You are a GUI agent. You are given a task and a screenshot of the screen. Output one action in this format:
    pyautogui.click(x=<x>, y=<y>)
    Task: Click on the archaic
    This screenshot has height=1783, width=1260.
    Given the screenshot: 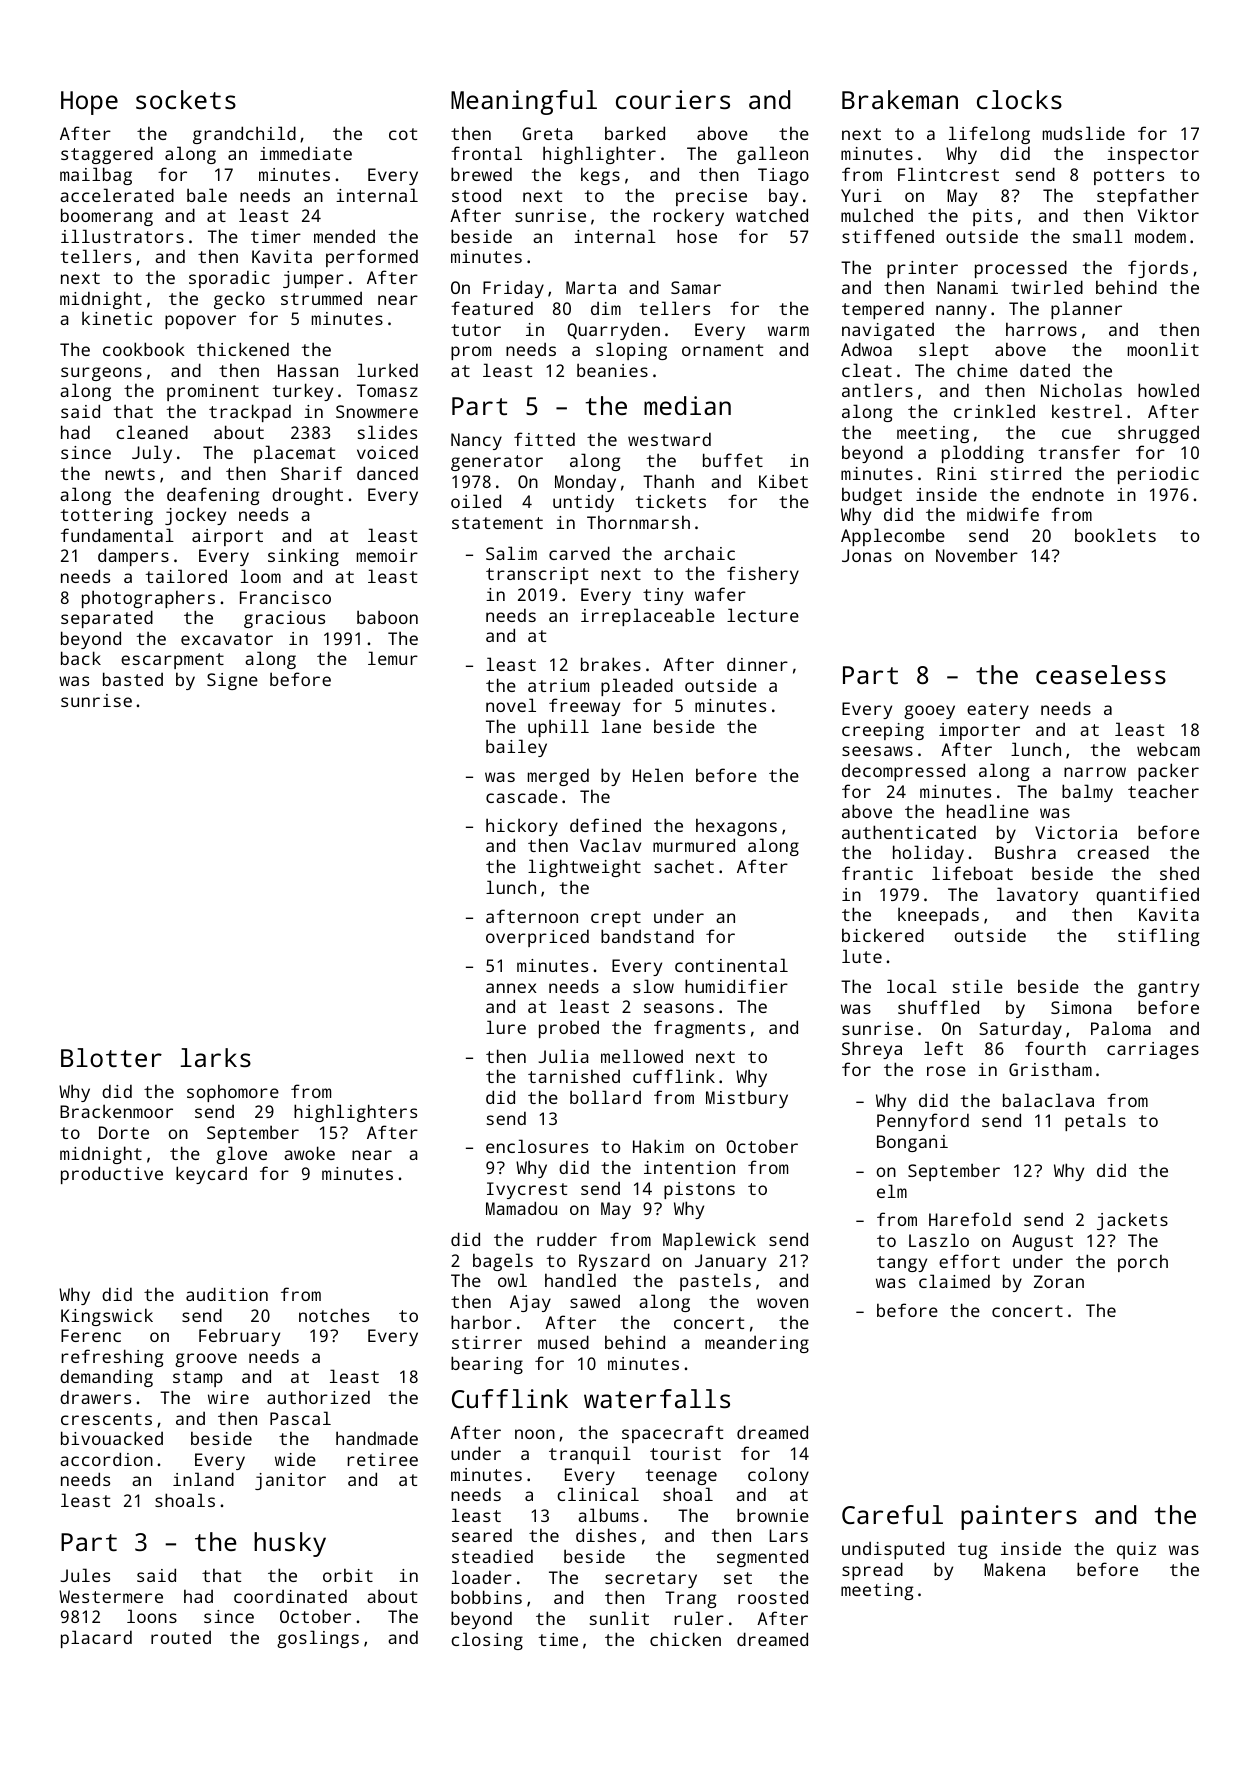 What is the action you would take?
    pyautogui.click(x=699, y=553)
